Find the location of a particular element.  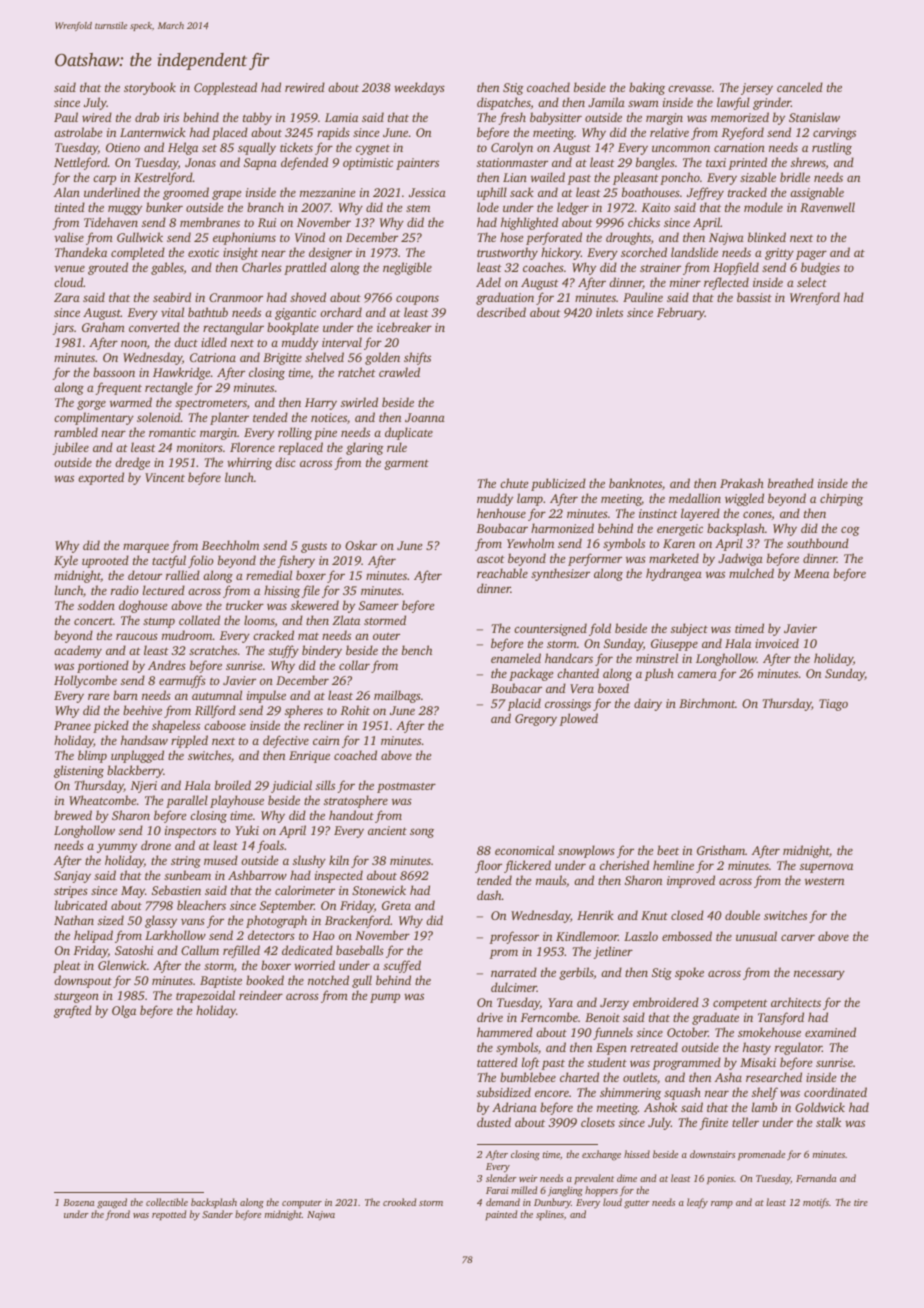

weekdays is located at coordinates (419, 88).
